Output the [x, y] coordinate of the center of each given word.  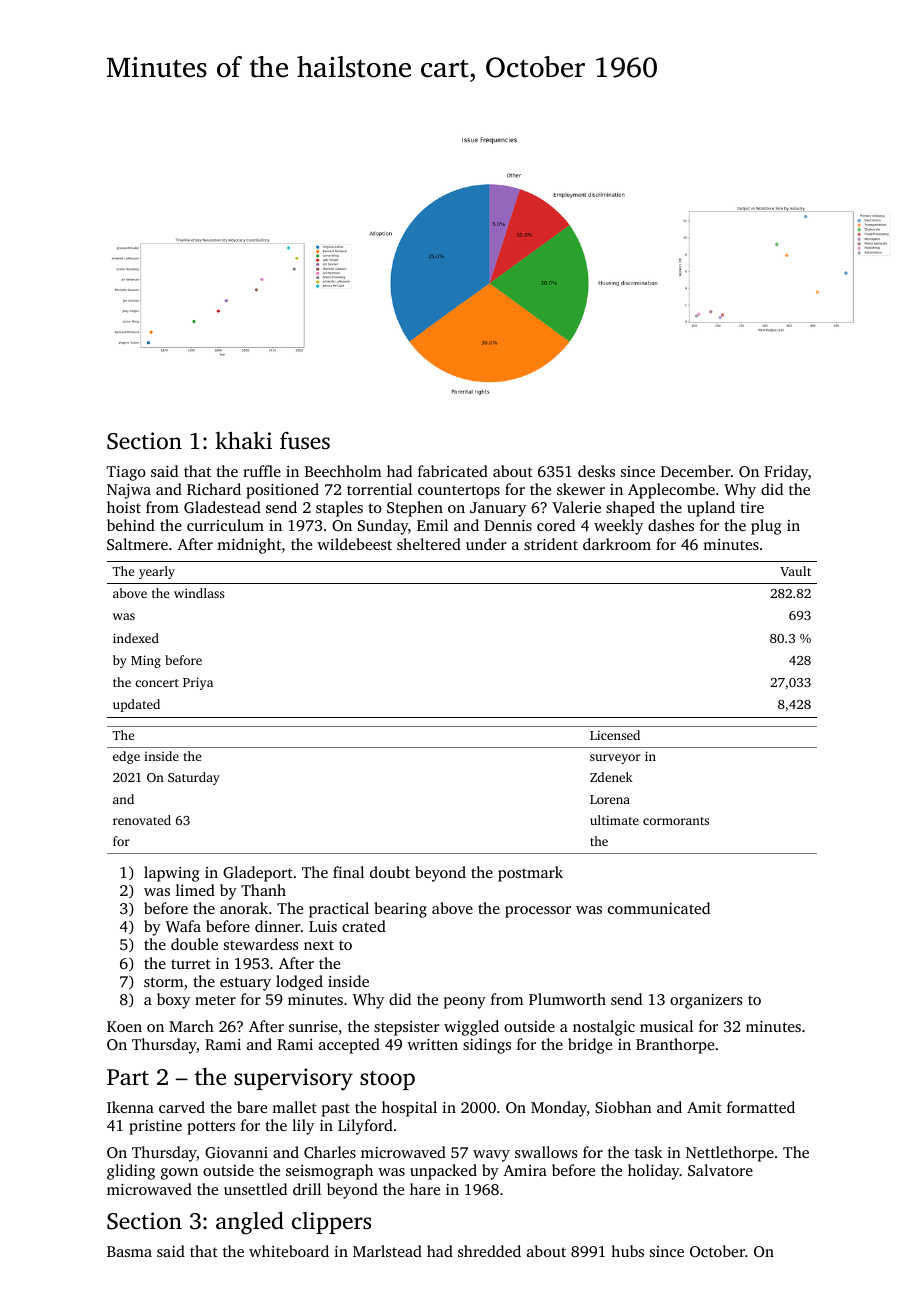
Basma [129, 1251]
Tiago [126, 473]
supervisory [293, 1079]
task [648, 1152]
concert [157, 683]
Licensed [615, 735]
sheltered [429, 544]
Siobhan [623, 1107]
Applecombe [671, 491]
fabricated [453, 471]
